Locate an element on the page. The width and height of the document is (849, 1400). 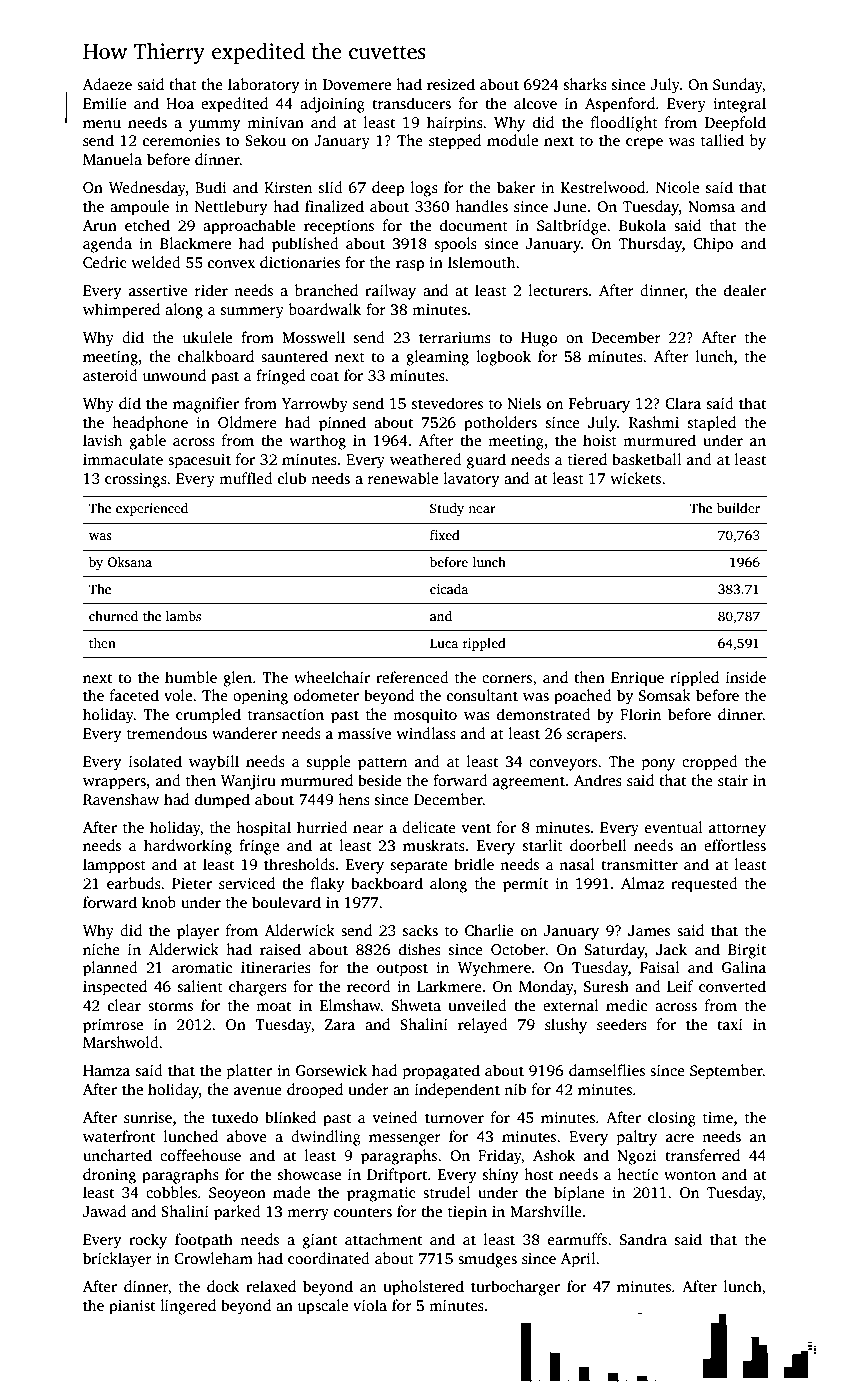
Nettlebury is located at coordinates (231, 208).
